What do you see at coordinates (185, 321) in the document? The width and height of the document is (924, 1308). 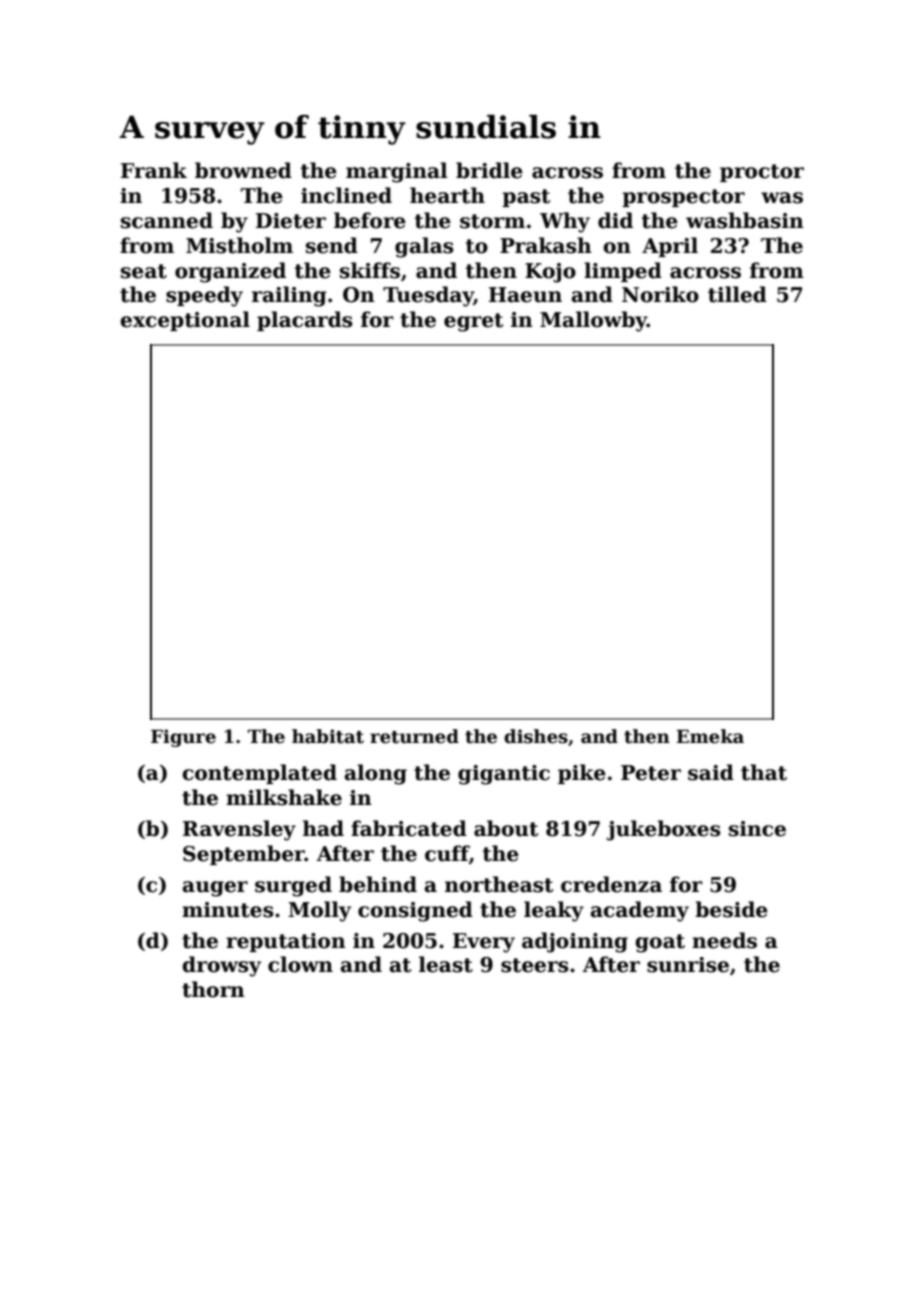 I see `exceptional` at bounding box center [185, 321].
